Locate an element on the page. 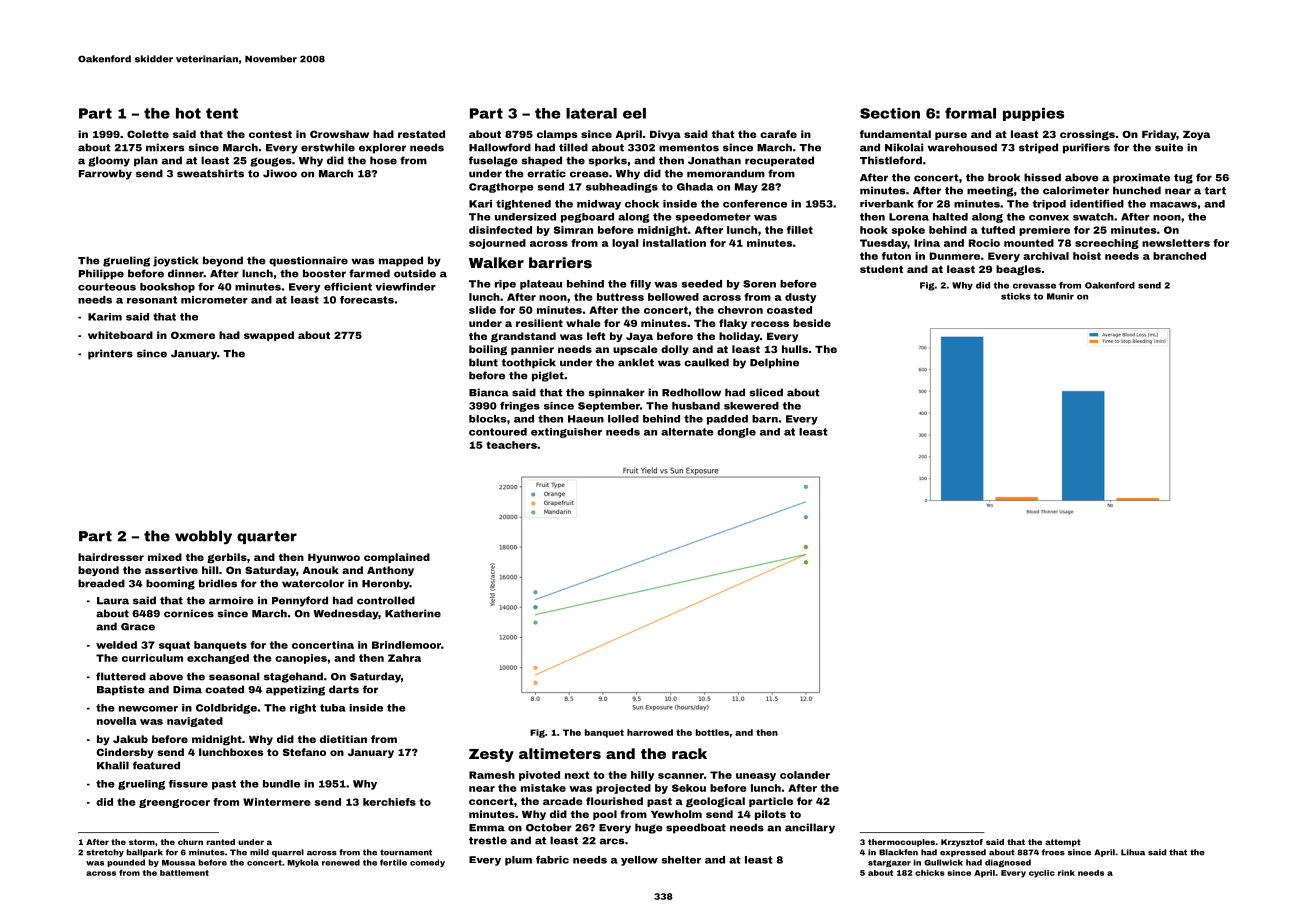  cyclic is located at coordinates (1042, 874).
